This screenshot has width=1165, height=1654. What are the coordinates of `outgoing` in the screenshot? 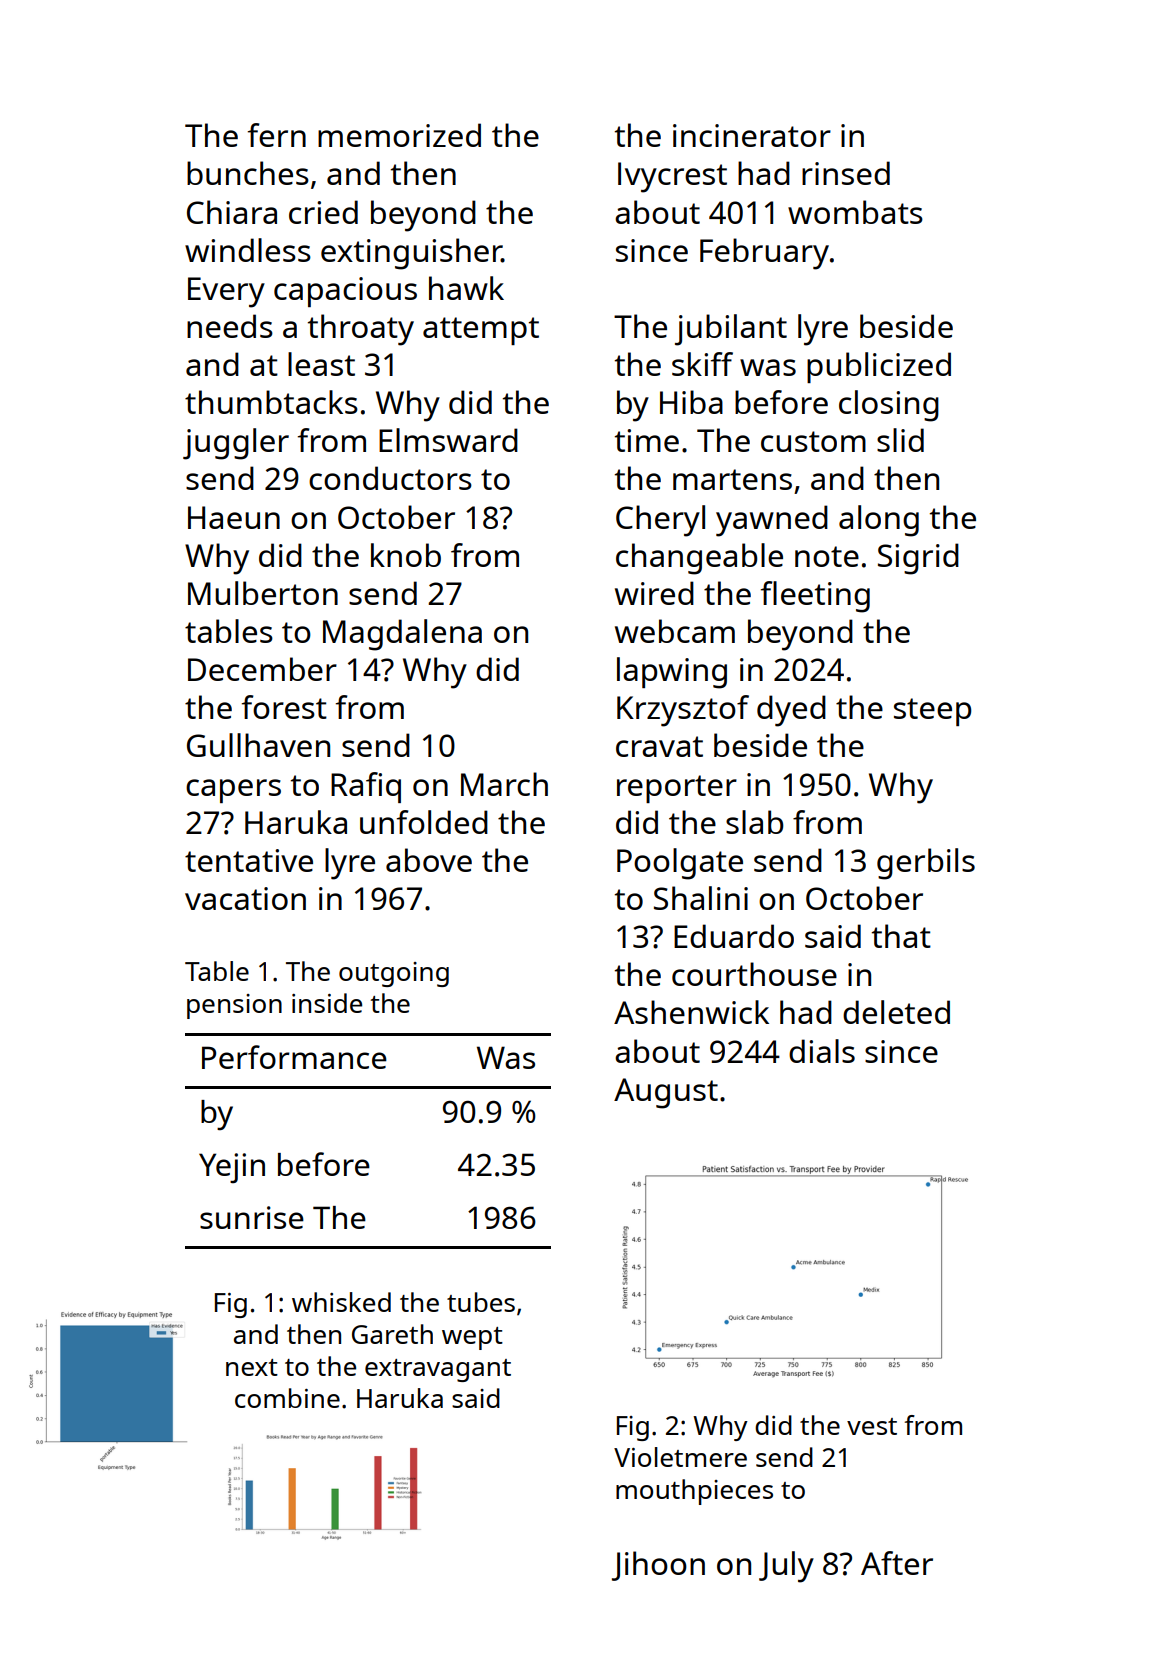 It's located at (394, 974).
